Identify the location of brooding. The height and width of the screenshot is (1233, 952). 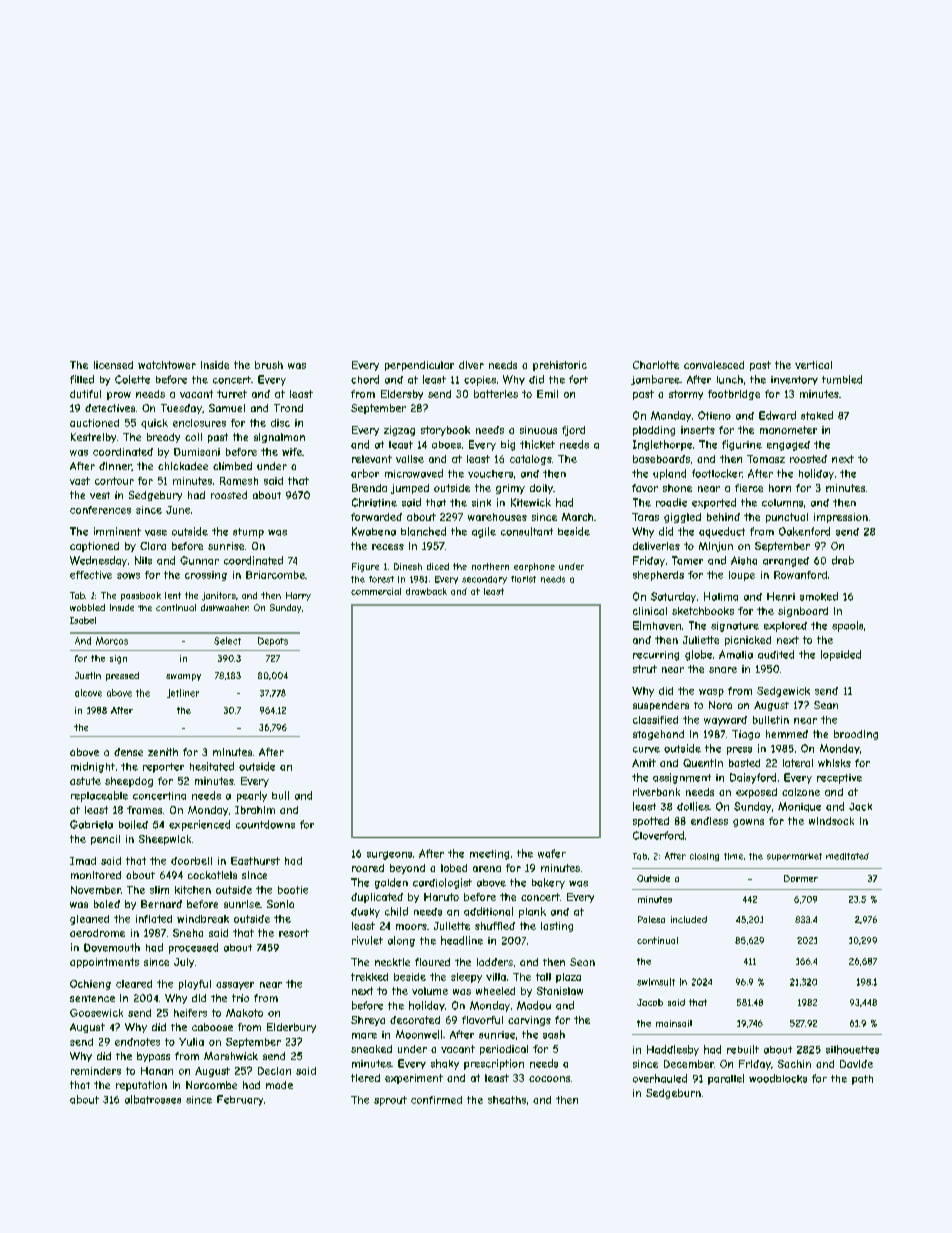
(856, 735).
